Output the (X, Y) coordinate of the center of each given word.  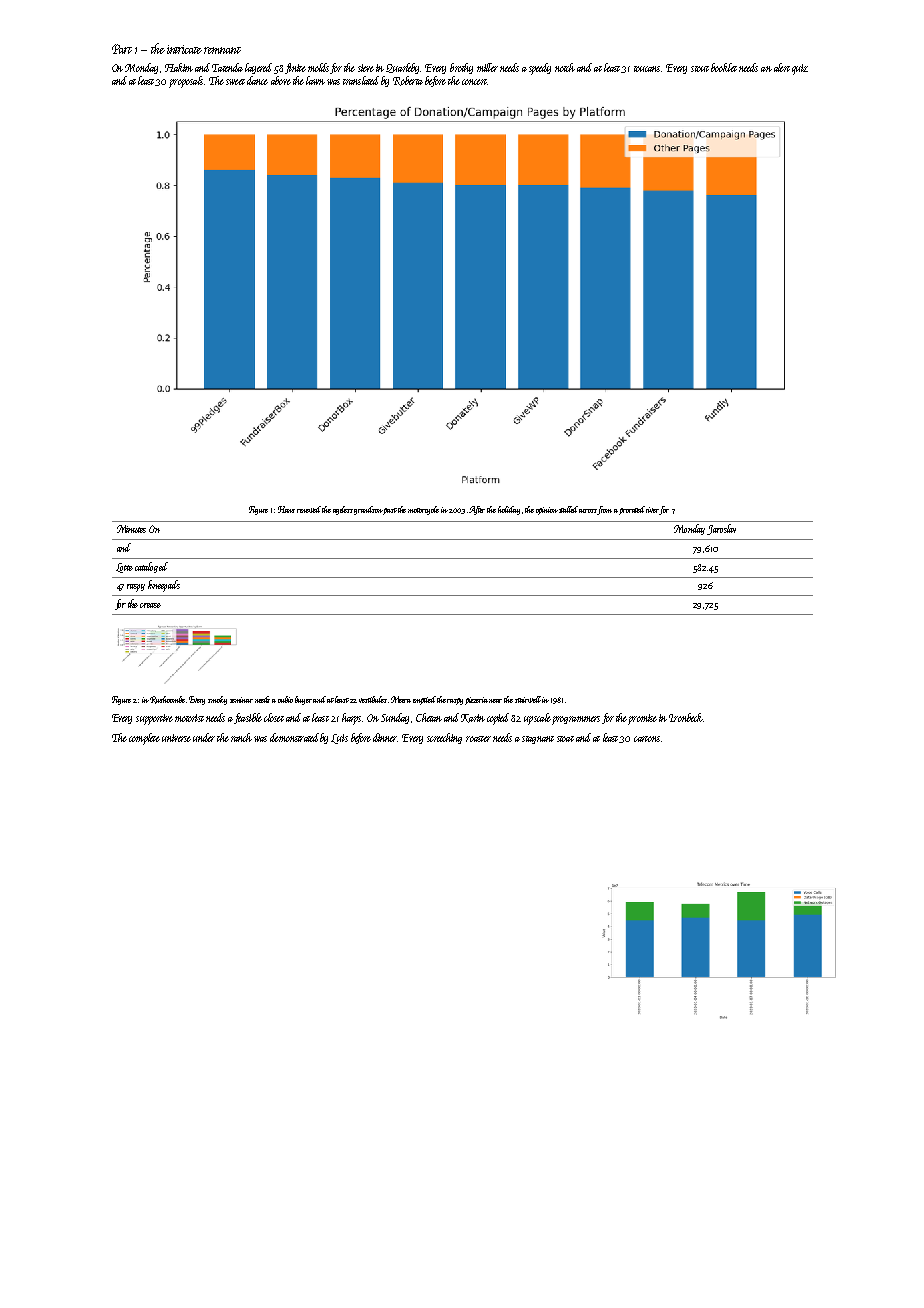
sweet (235, 82)
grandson (368, 510)
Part (122, 49)
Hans (286, 509)
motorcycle (424, 510)
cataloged (151, 567)
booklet (724, 67)
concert (474, 82)
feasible (248, 718)
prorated (632, 510)
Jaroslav (721, 529)
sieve (366, 68)
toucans (647, 69)
